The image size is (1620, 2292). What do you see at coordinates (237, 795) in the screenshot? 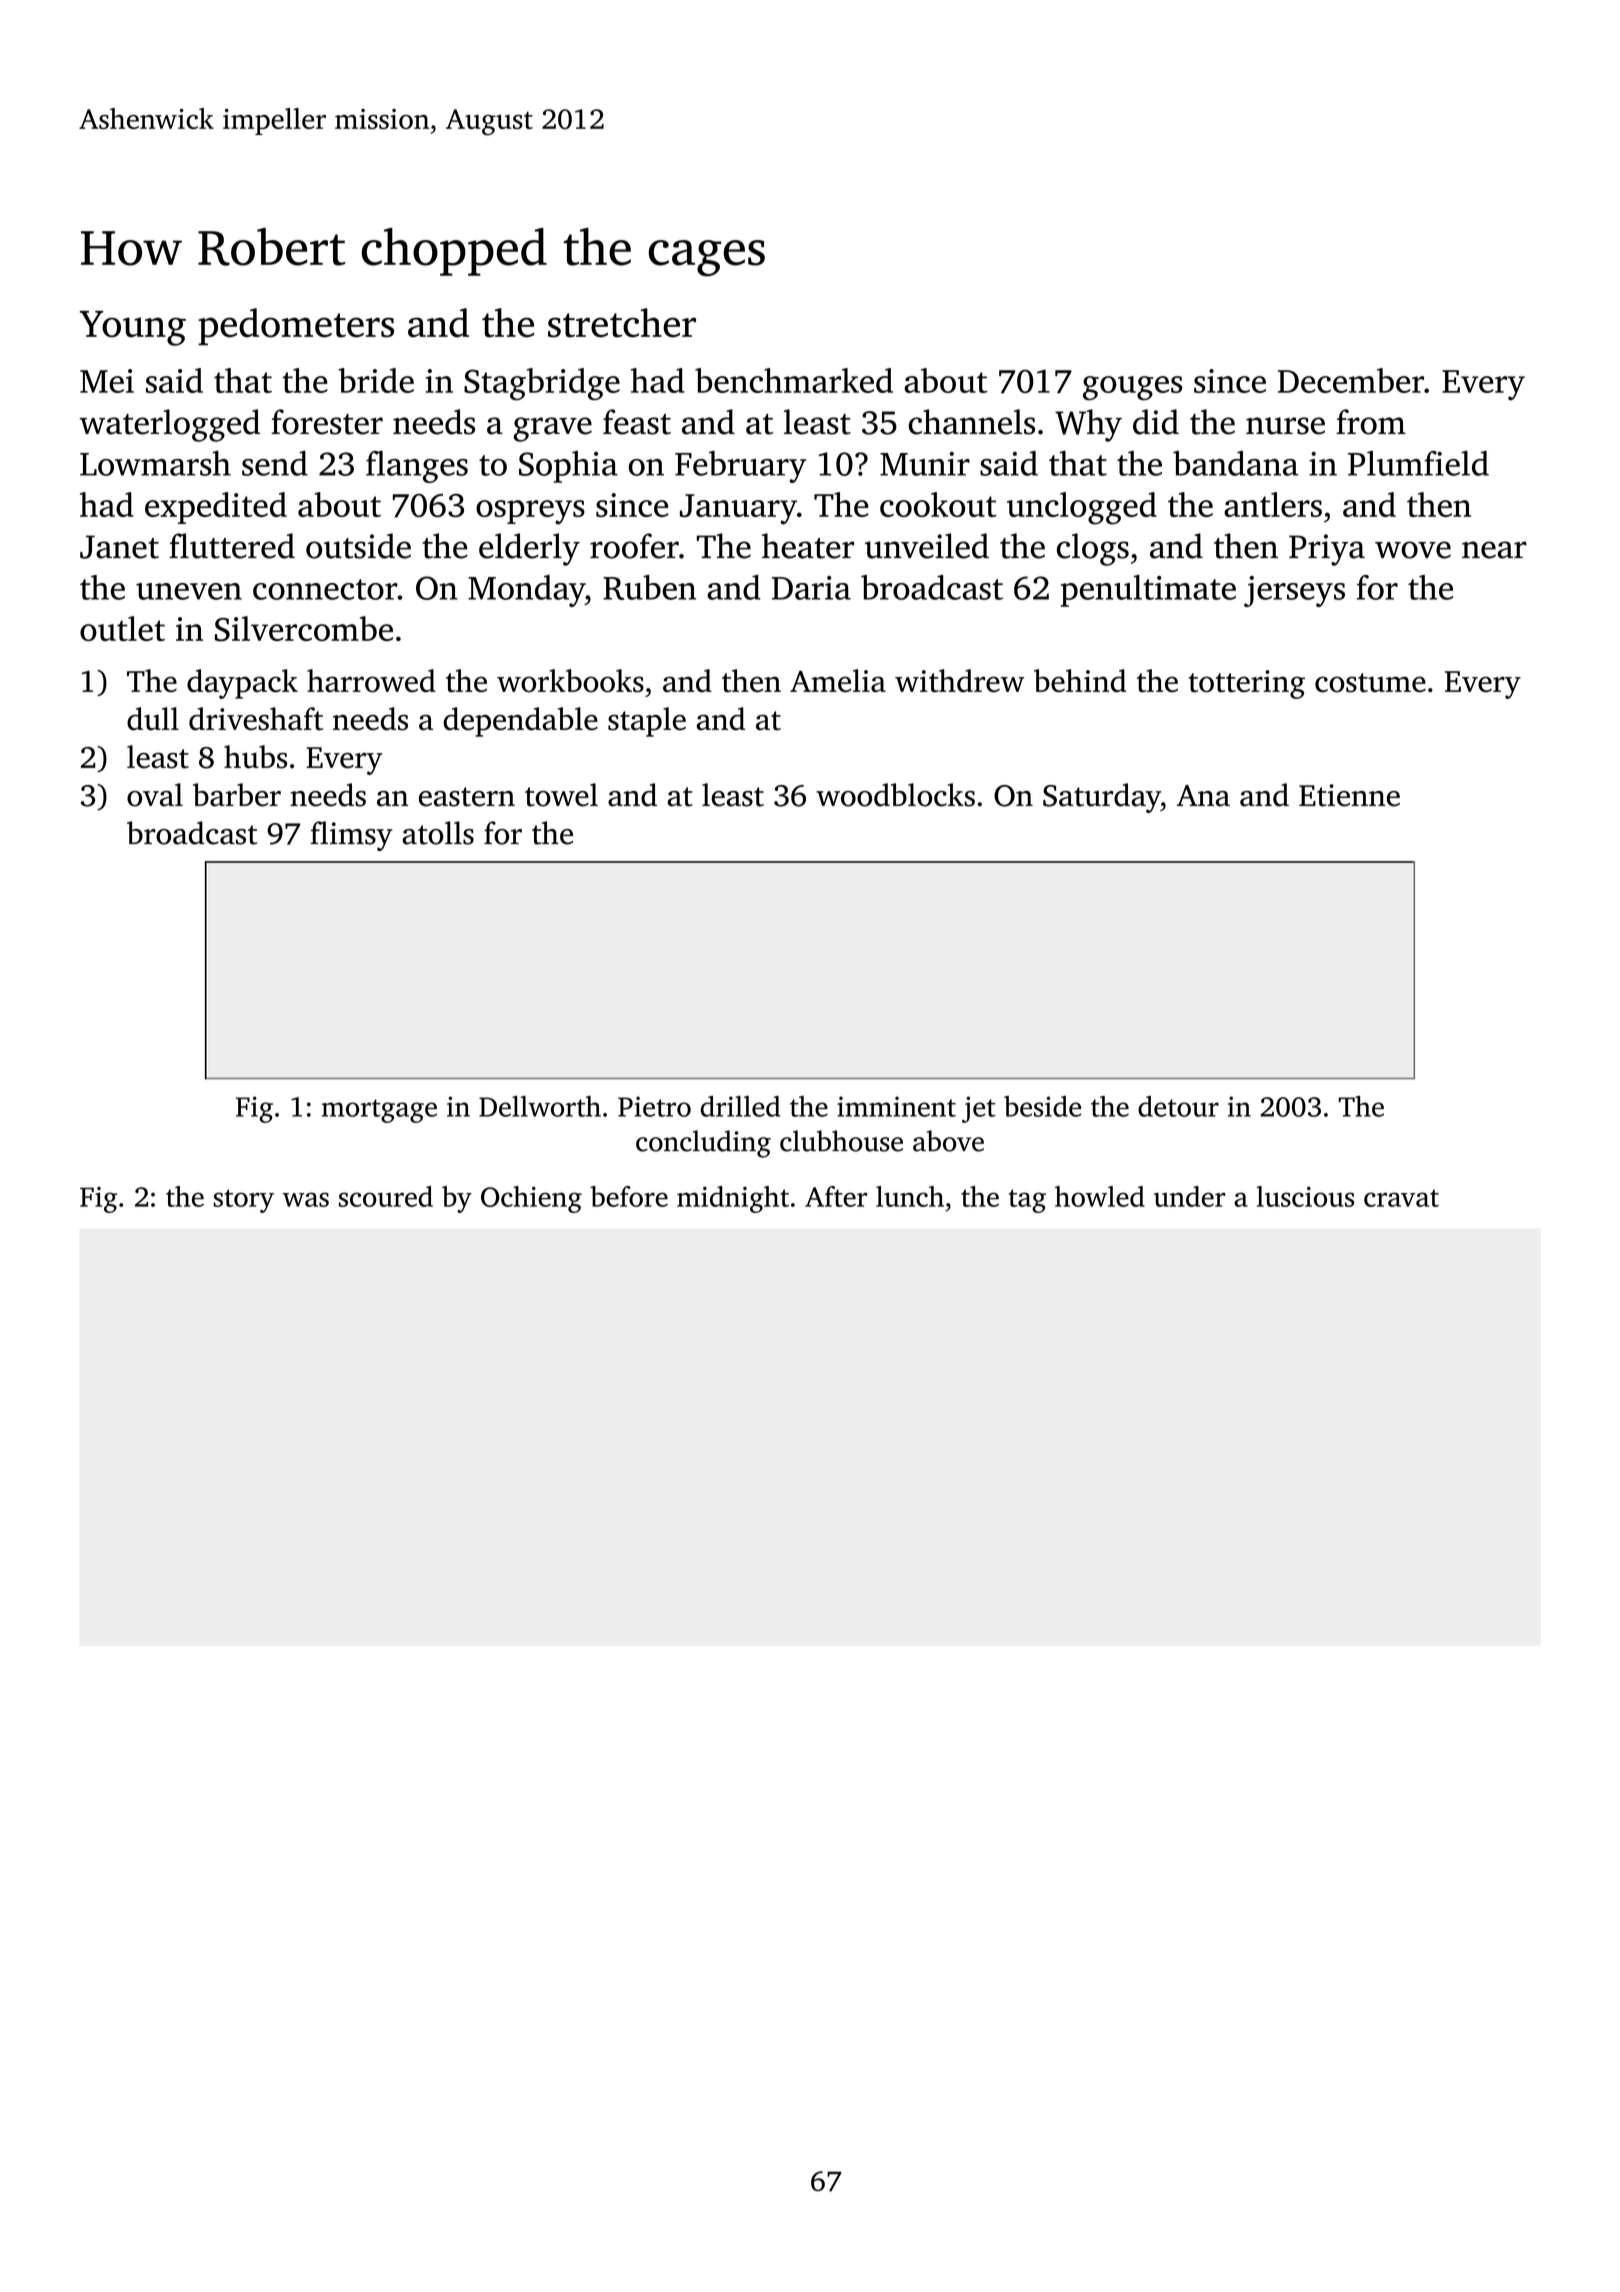
I see `barber` at bounding box center [237, 795].
